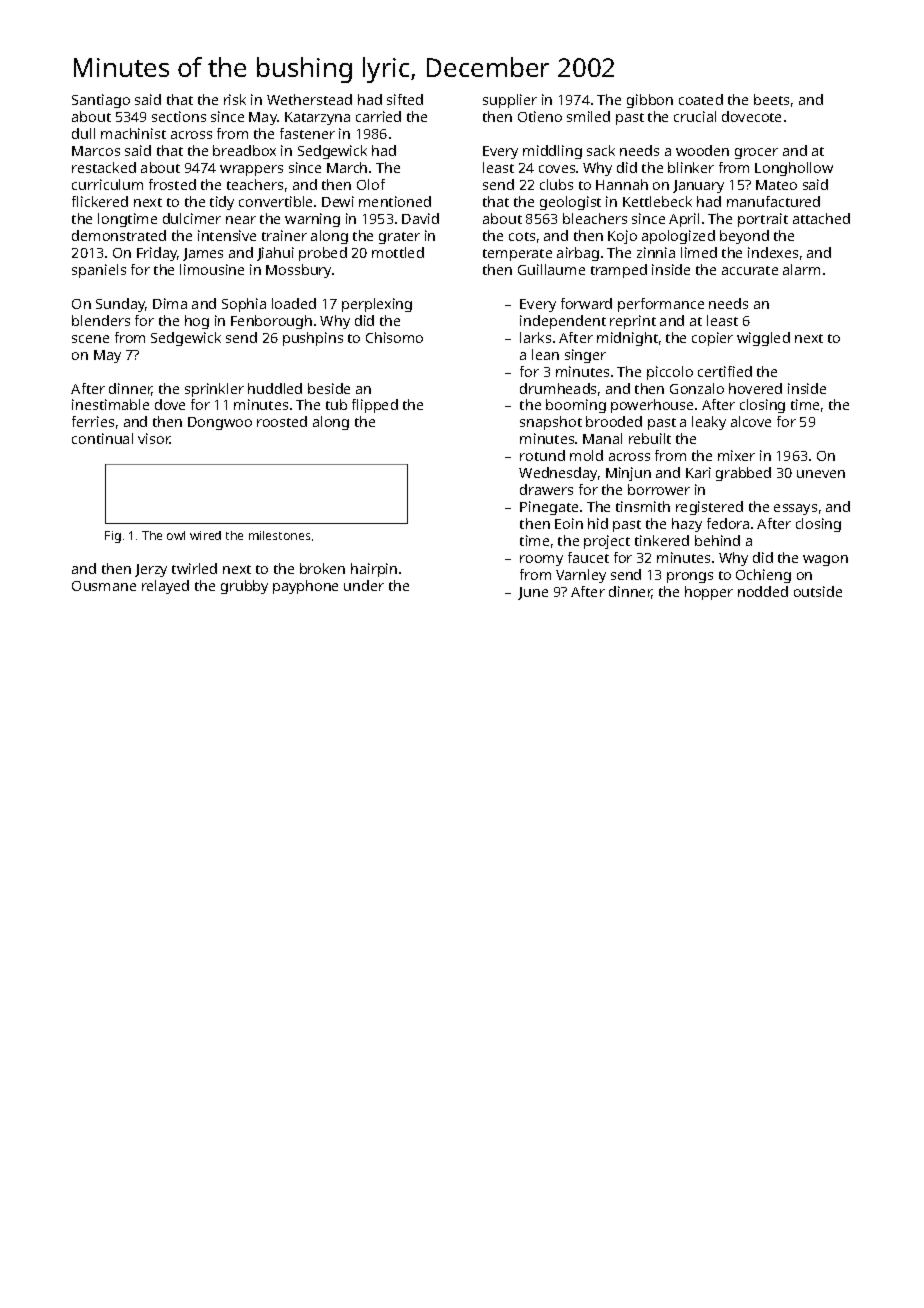 Image resolution: width=924 pixels, height=1308 pixels. I want to click on January, so click(698, 186).
